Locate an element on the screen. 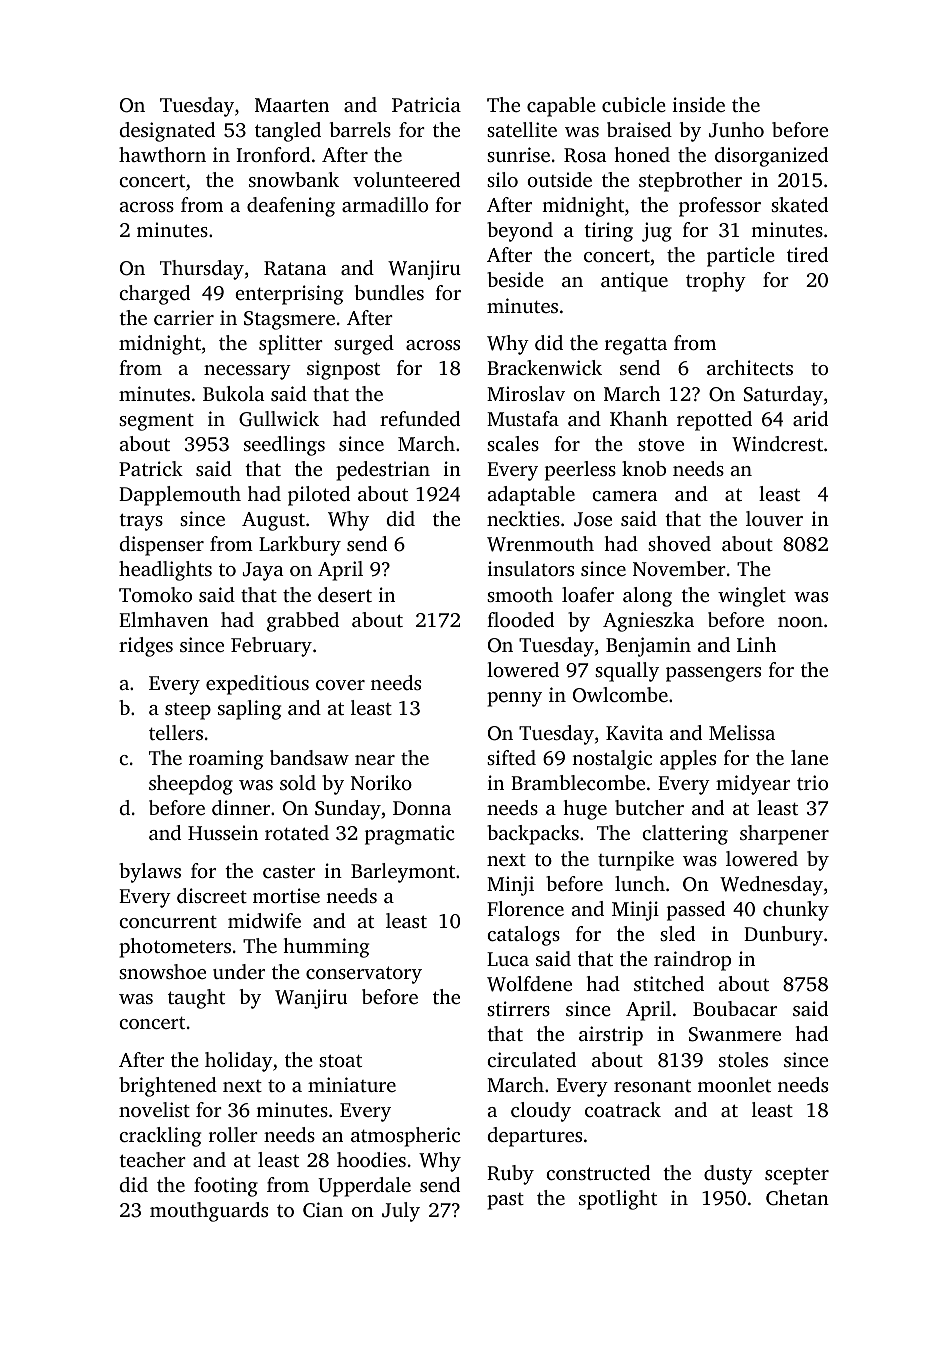 This screenshot has height=1347, width=948. clattering is located at coordinates (685, 835).
